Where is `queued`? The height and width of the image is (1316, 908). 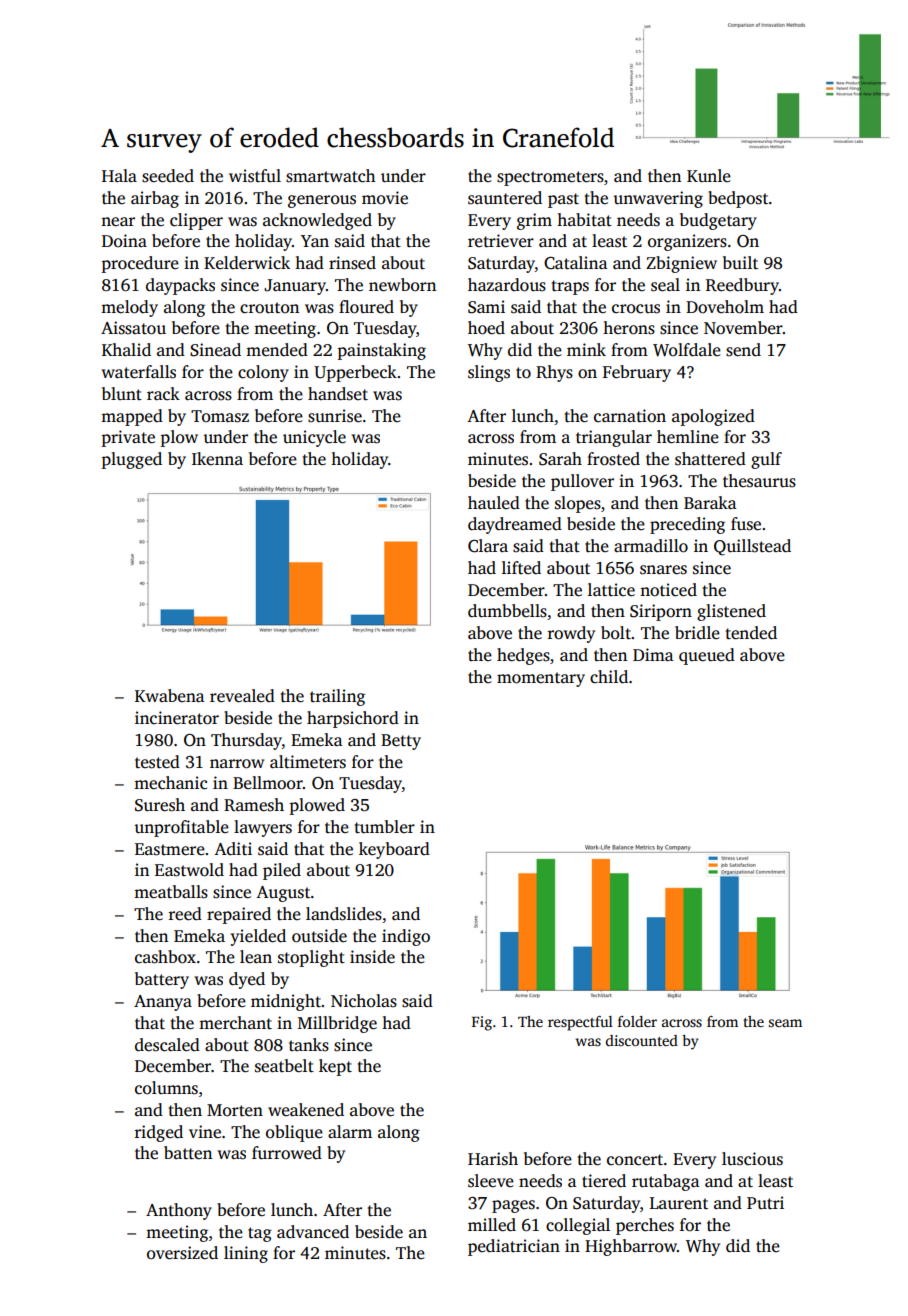 queued is located at coordinates (707, 656).
